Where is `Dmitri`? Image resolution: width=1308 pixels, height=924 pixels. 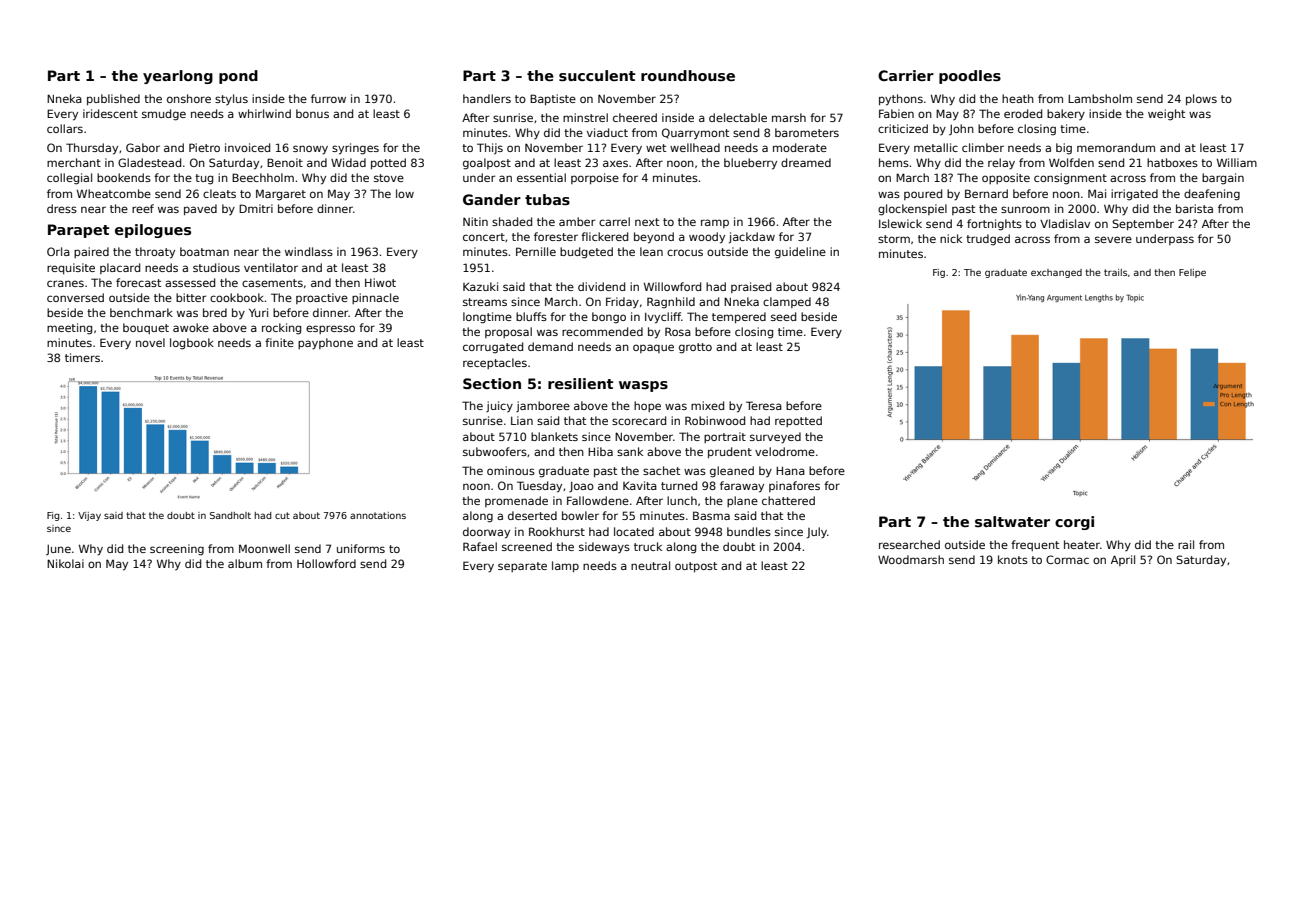
Dmitri is located at coordinates (256, 208).
